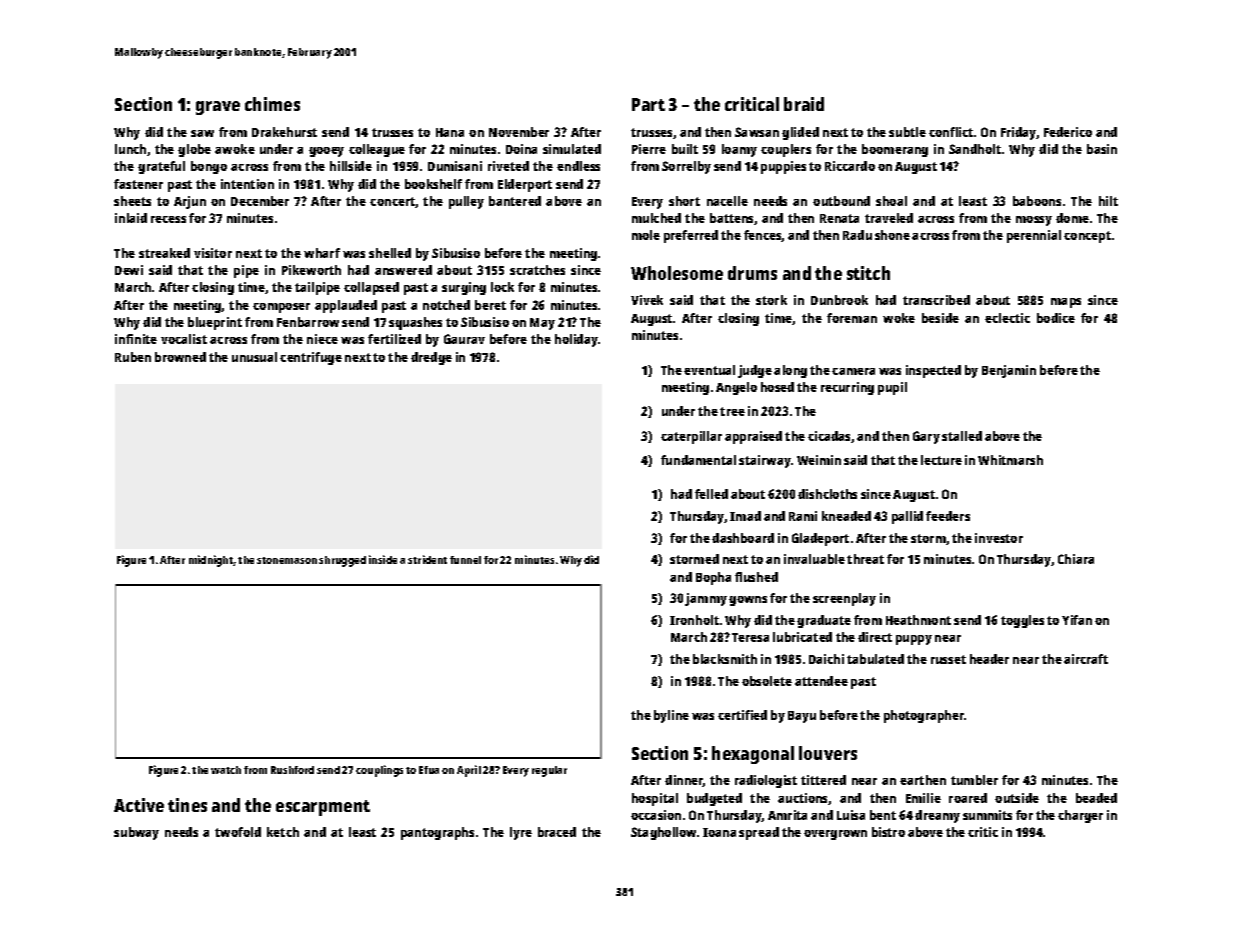 The height and width of the screenshot is (952, 1233). Describe the element at coordinates (711, 494) in the screenshot. I see `felled` at that location.
